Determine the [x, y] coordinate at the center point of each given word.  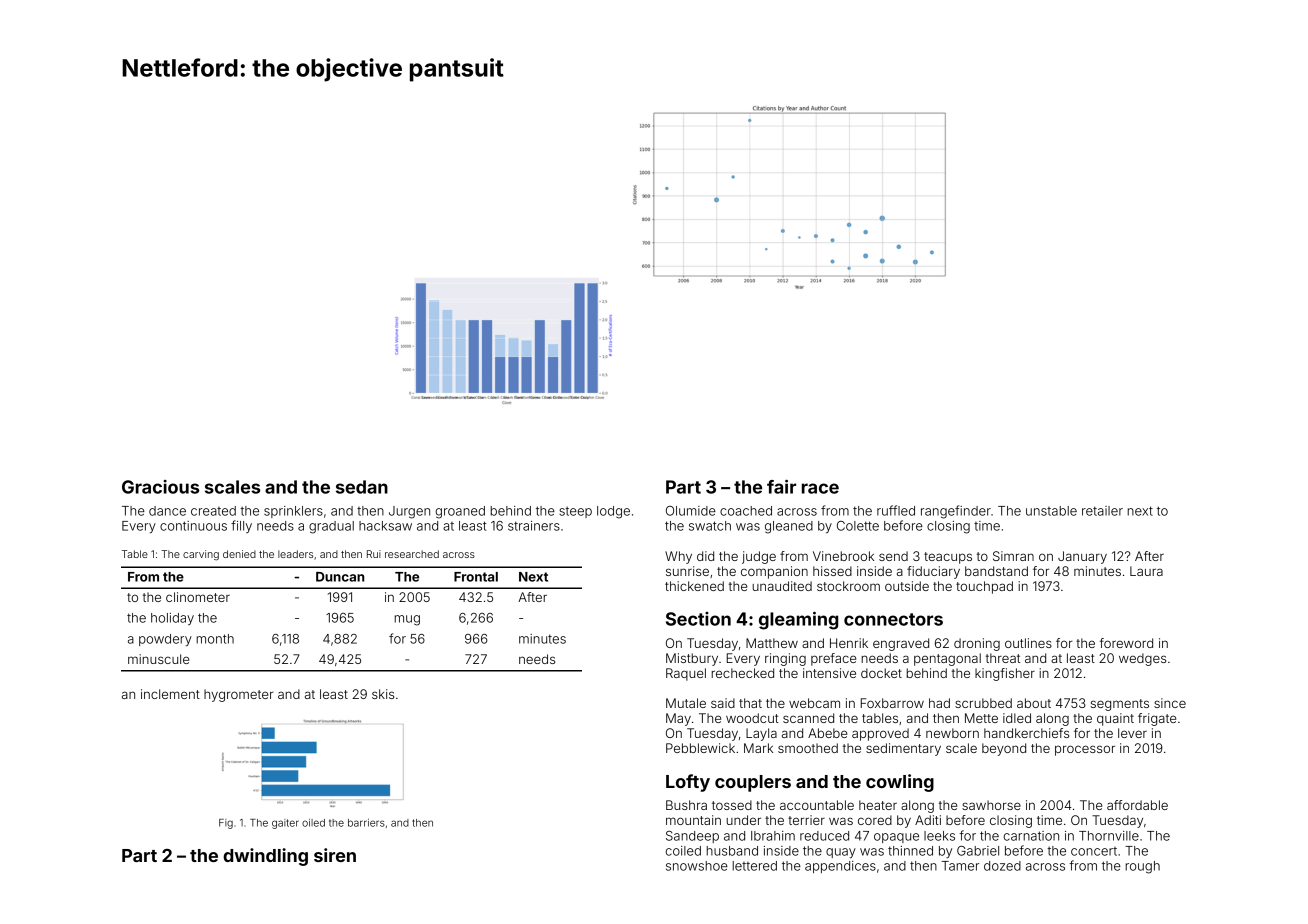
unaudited [782, 586]
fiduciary [933, 572]
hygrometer [239, 695]
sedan [362, 487]
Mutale [686, 703]
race [820, 488]
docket [881, 673]
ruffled [896, 510]
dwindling [265, 857]
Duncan [340, 577]
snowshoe [697, 866]
